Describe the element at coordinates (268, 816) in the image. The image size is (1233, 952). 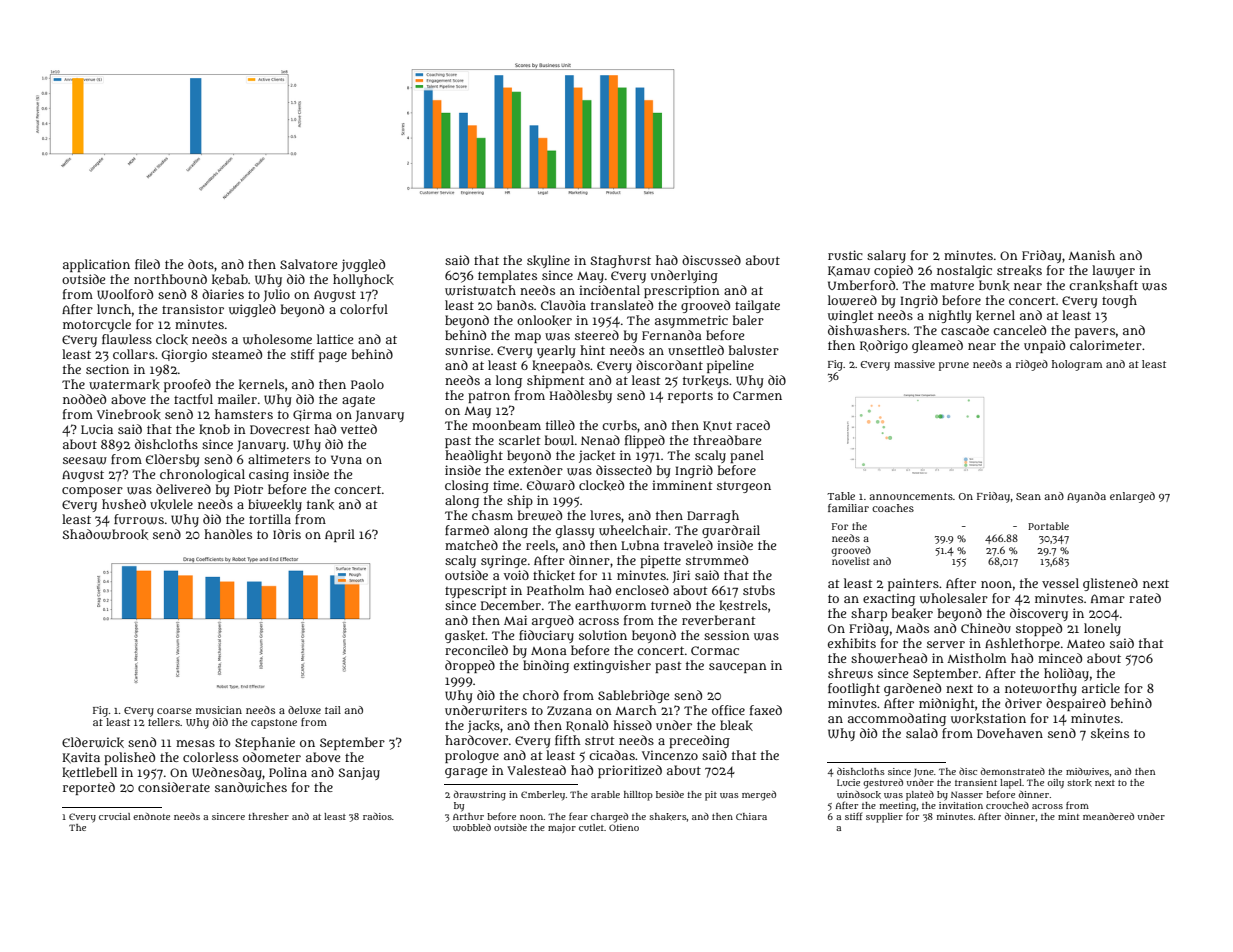
I see `thresher` at that location.
